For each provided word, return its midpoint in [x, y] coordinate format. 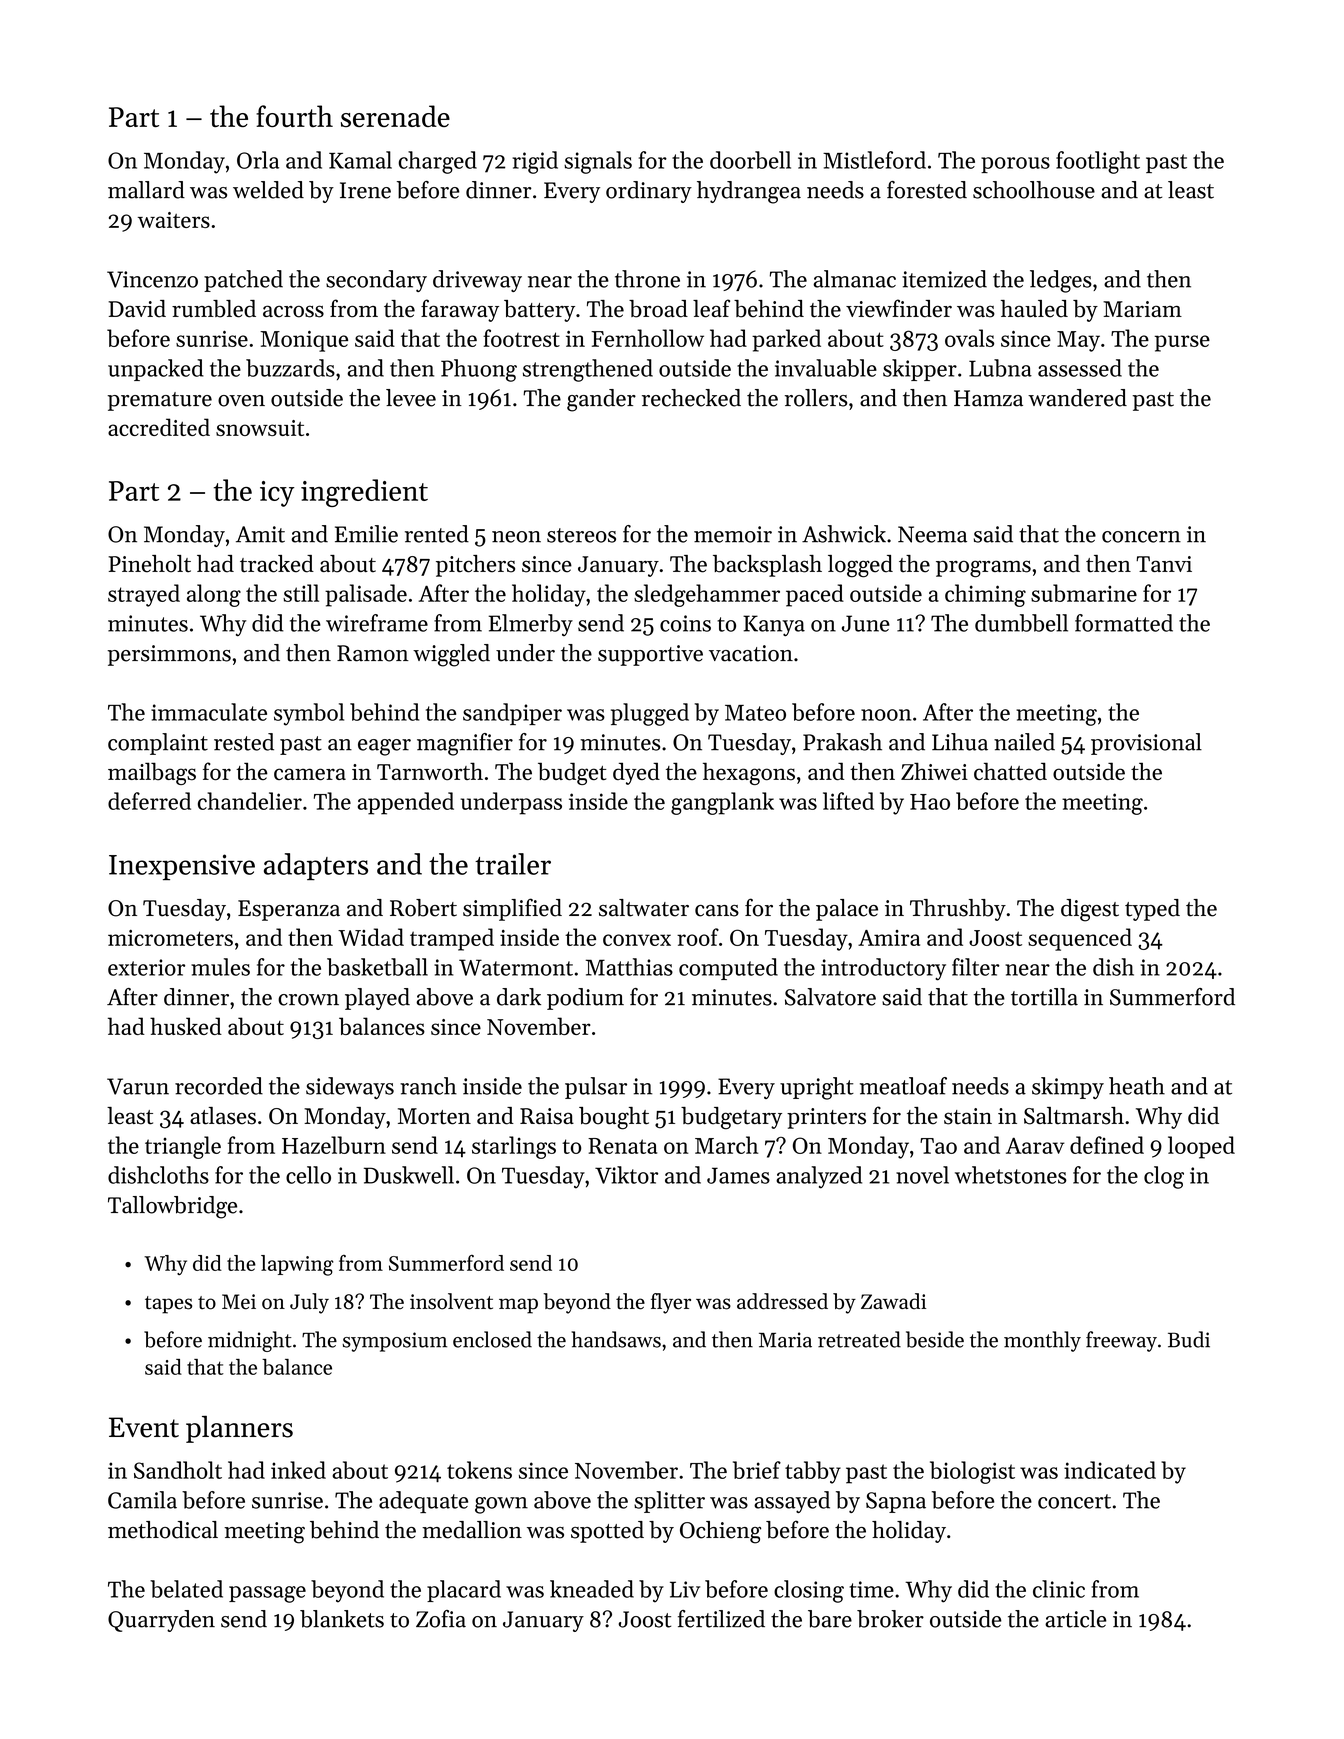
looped [1201, 1147]
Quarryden [161, 1621]
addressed [782, 1301]
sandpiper [512, 714]
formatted [1124, 623]
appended [406, 803]
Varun [138, 1086]
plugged [650, 714]
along [214, 595]
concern [1141, 537]
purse [1182, 343]
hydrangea [749, 192]
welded [268, 190]
